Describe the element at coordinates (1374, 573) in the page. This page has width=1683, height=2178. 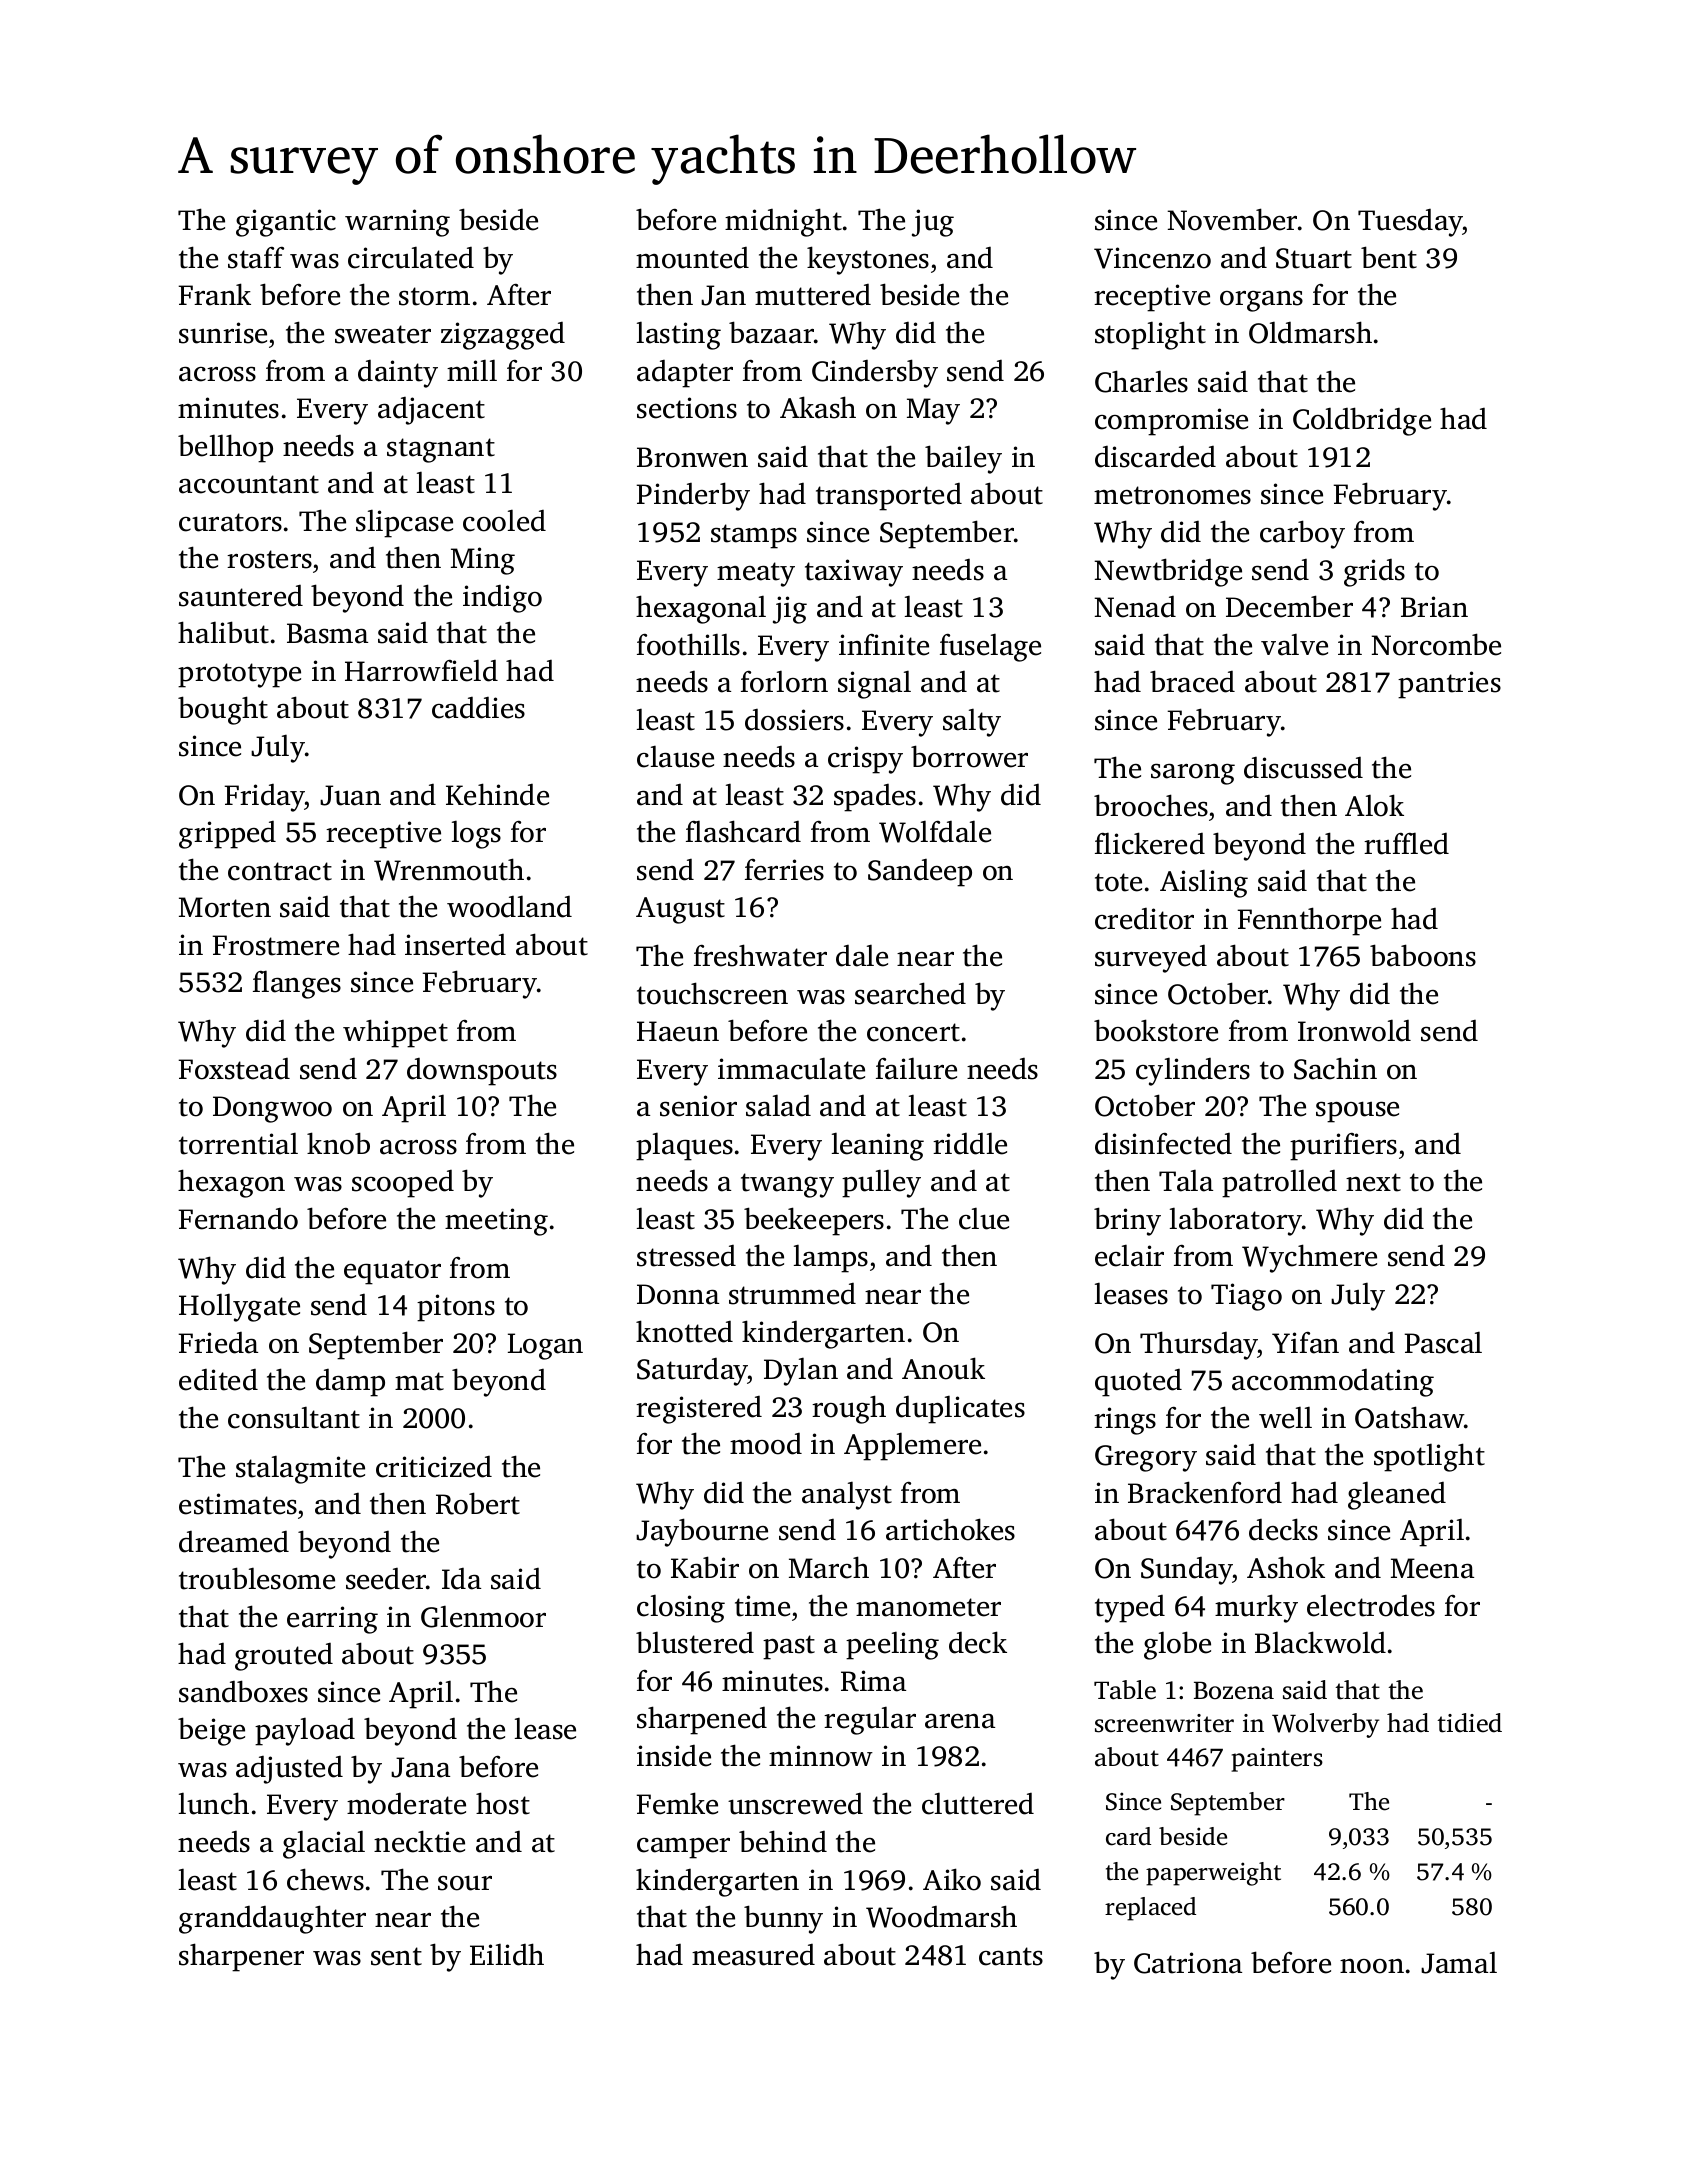
I see `grids` at that location.
